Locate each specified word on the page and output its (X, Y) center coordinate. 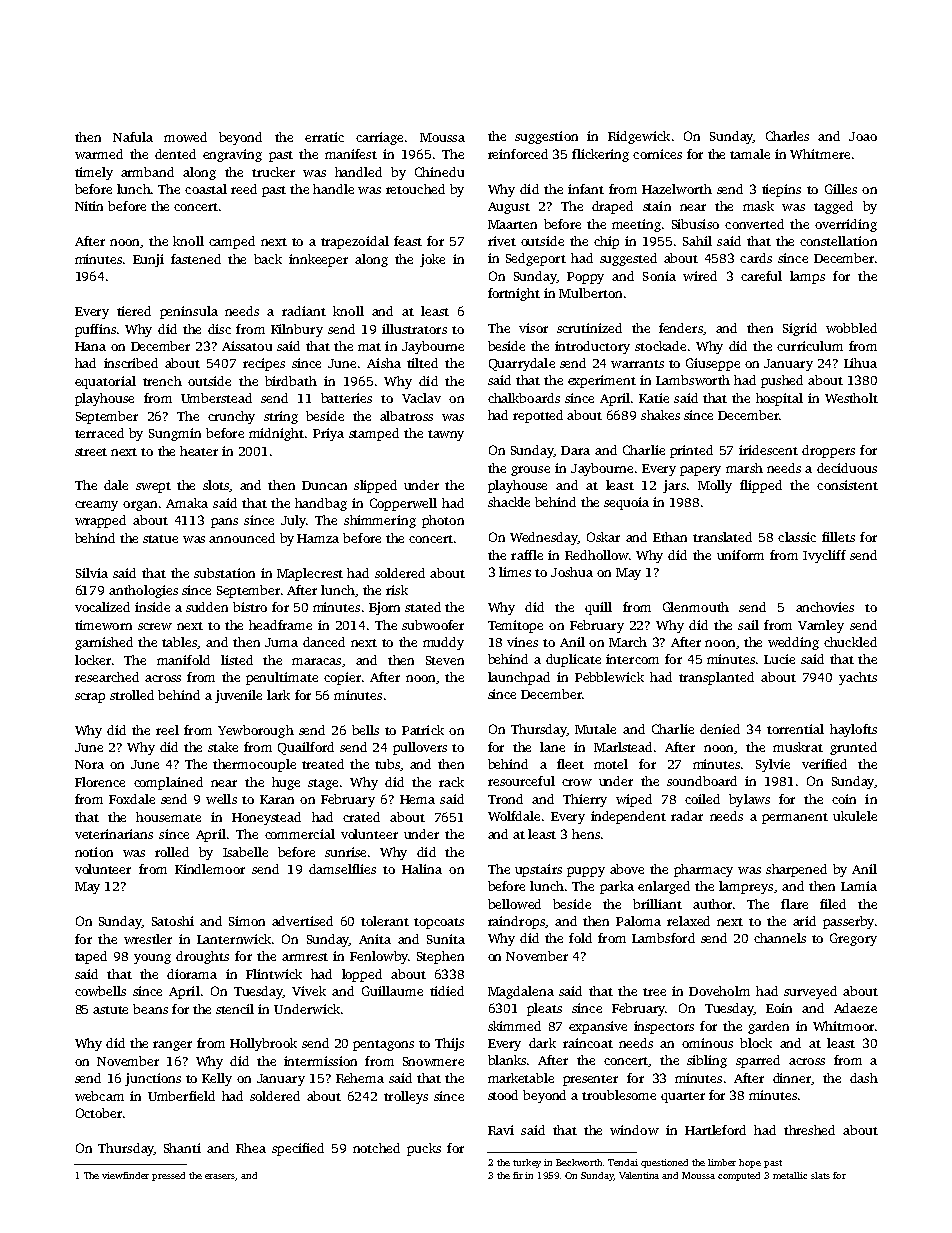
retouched (415, 189)
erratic (324, 137)
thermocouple (254, 765)
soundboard (702, 781)
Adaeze (855, 1008)
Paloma (638, 921)
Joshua (572, 572)
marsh (744, 468)
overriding (846, 225)
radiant (304, 311)
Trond (505, 799)
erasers (220, 1177)
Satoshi (173, 921)
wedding (793, 643)
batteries (346, 398)
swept (153, 487)
